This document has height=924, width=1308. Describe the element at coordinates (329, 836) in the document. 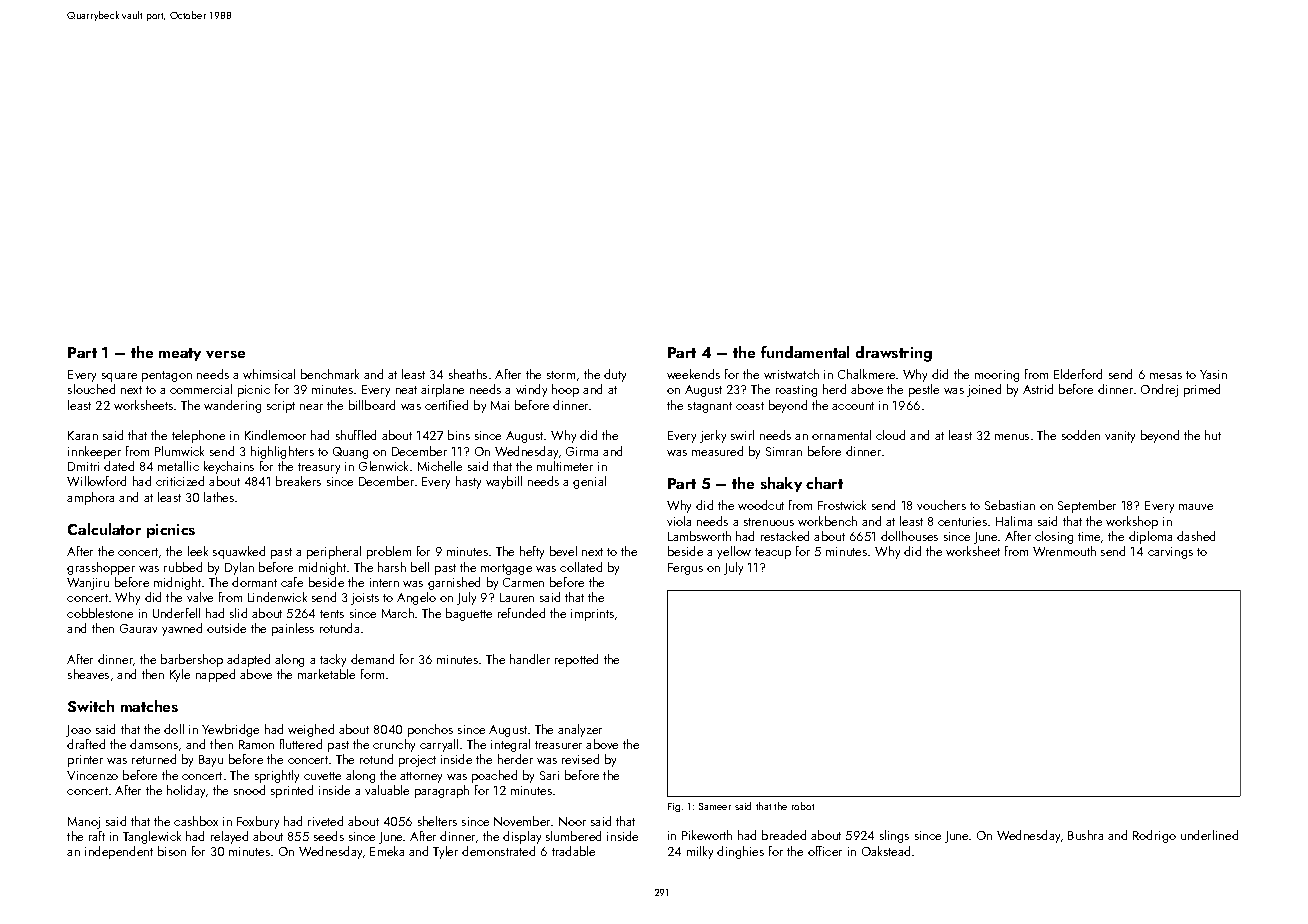

I see `seeds` at that location.
